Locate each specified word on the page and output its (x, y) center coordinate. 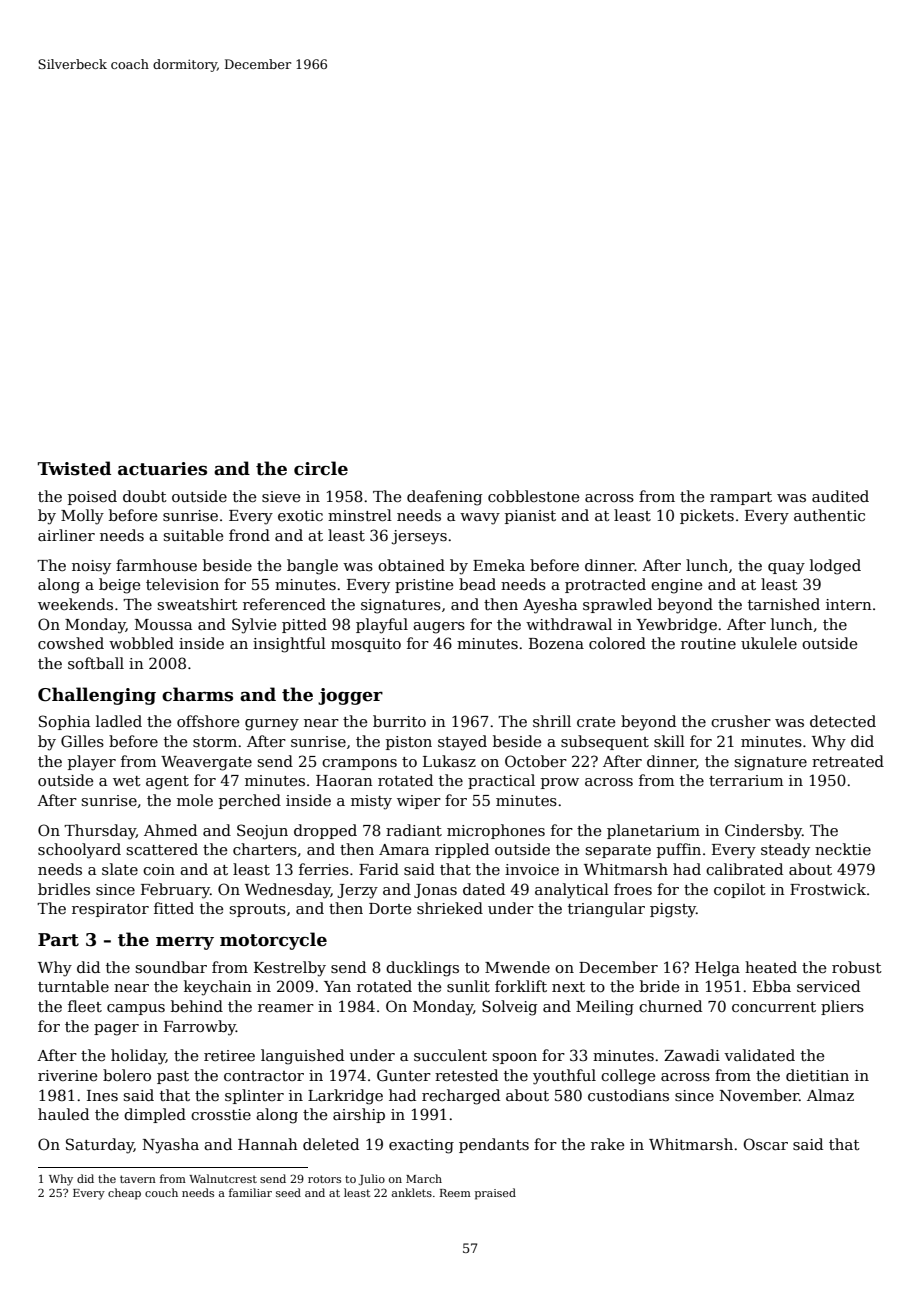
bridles (64, 889)
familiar (250, 1192)
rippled (462, 850)
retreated (848, 761)
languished (302, 1057)
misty (371, 802)
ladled (119, 721)
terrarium (746, 780)
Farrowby (200, 1028)
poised (92, 497)
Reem (455, 1193)
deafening (444, 498)
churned (670, 1006)
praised (495, 1194)
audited (840, 496)
